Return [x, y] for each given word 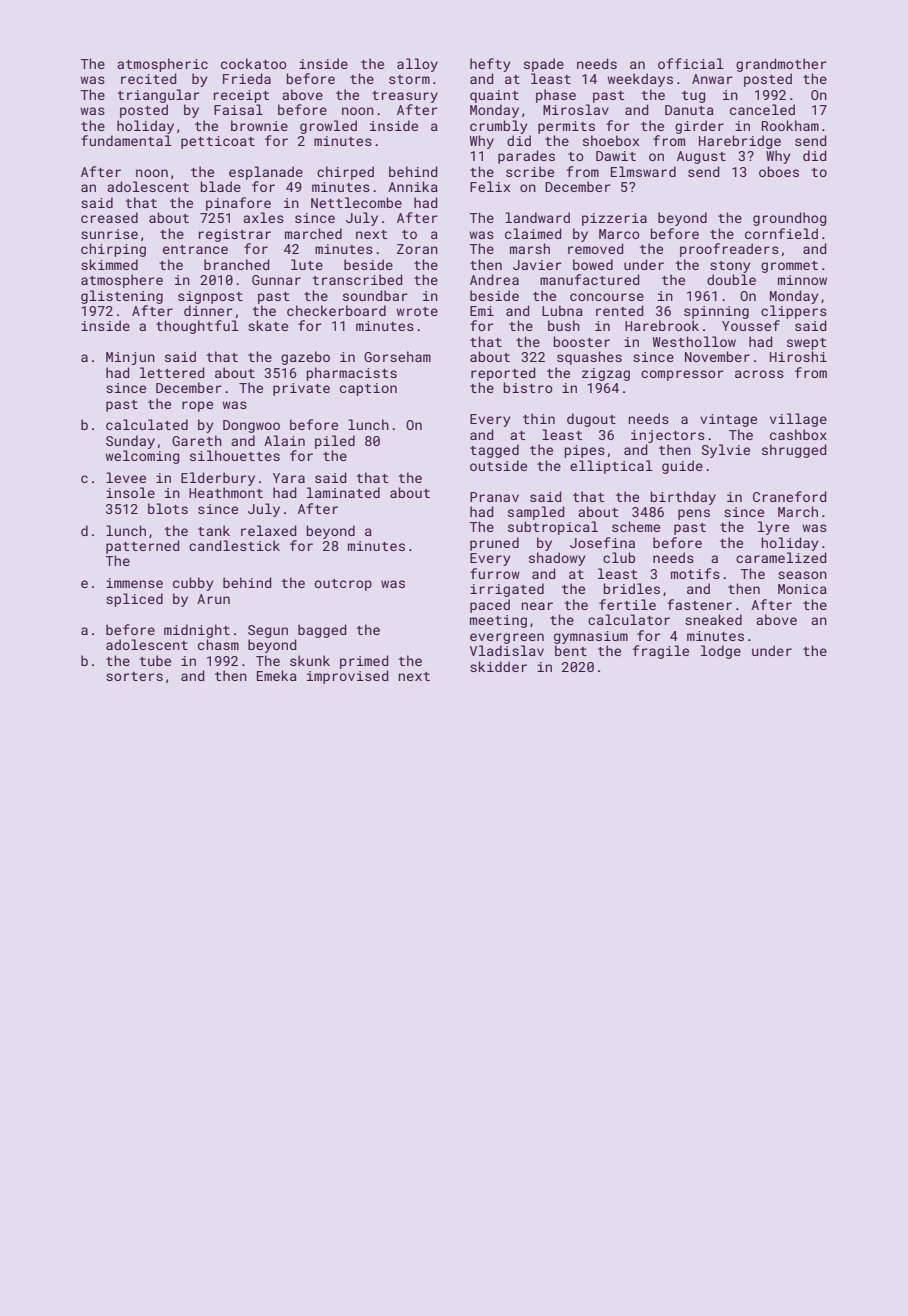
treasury [405, 97]
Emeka [277, 675]
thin [539, 418]
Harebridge [740, 142]
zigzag [606, 374]
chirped [345, 173]
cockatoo [254, 63]
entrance [195, 249]
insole [130, 492]
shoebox [611, 140]
